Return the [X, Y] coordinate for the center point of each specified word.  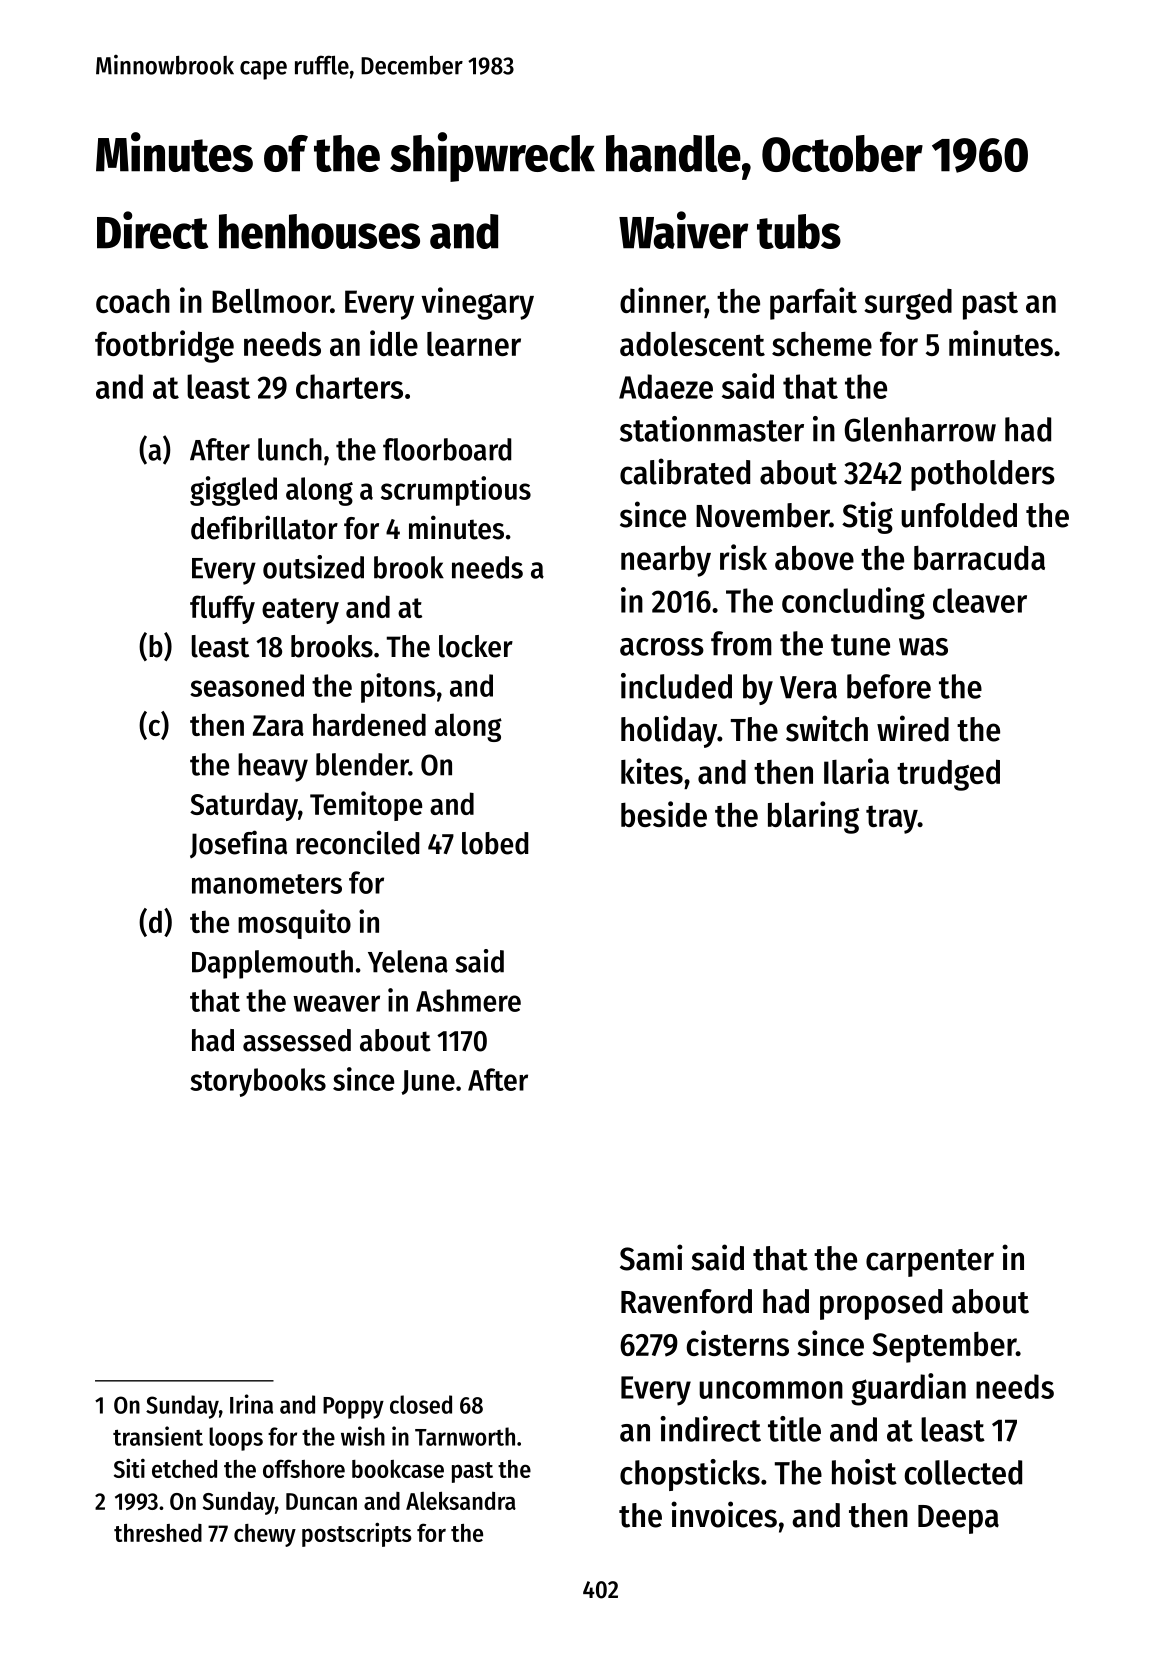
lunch [290, 449]
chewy [265, 1535]
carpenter [930, 1263]
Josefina [238, 844]
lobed [495, 843]
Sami [651, 1257]
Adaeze [666, 386]
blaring [813, 817]
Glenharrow [920, 429]
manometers [267, 884]
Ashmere [468, 1000]
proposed [881, 1304]
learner [474, 344]
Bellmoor [271, 300]
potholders [983, 475]
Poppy [353, 1408]
